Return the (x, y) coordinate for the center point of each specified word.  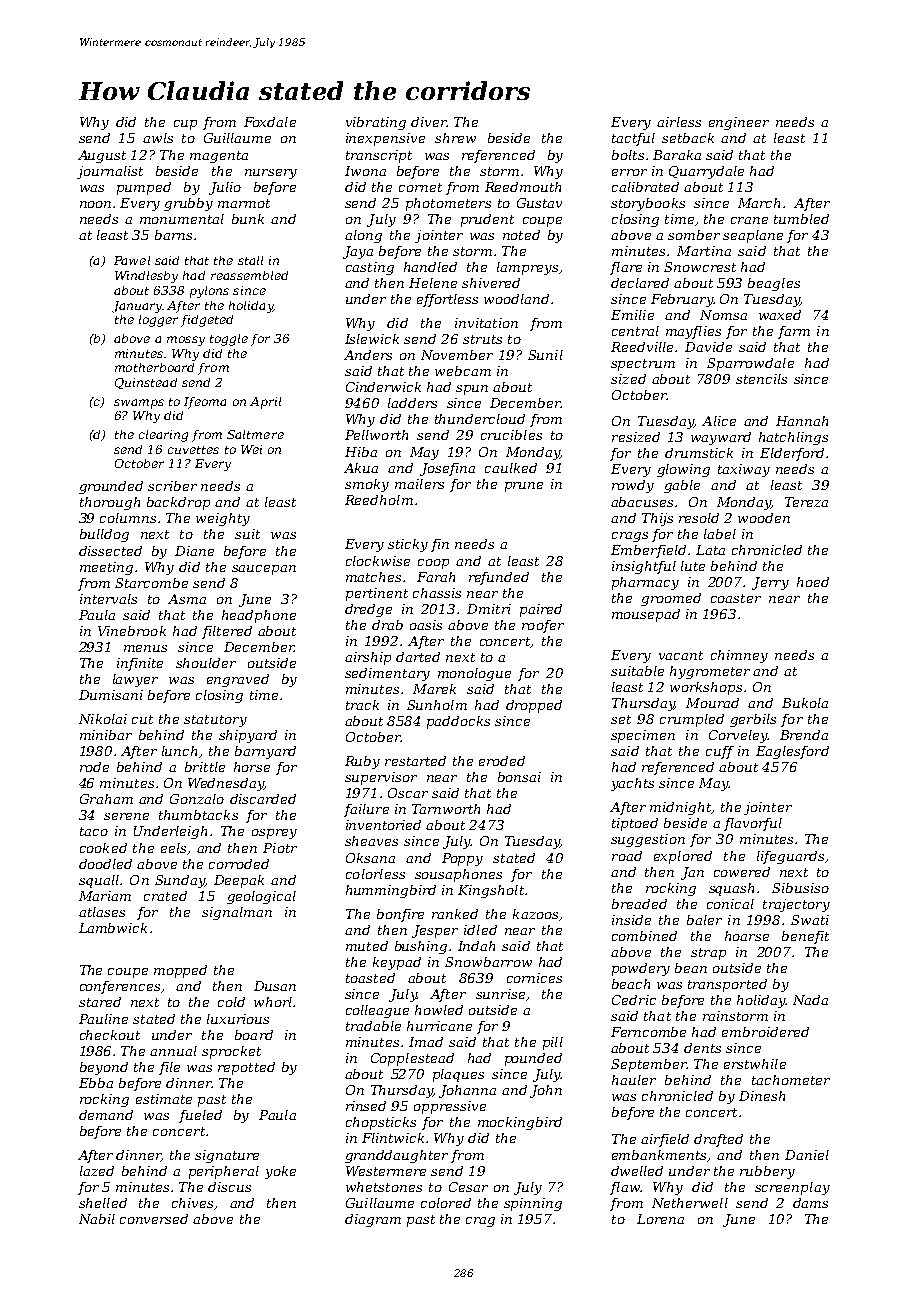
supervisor (381, 778)
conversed (154, 1219)
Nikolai (103, 719)
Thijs (657, 519)
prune (524, 487)
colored (446, 1203)
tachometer (791, 1080)
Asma (187, 599)
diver (428, 122)
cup (185, 125)
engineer (739, 123)
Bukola (805, 703)
